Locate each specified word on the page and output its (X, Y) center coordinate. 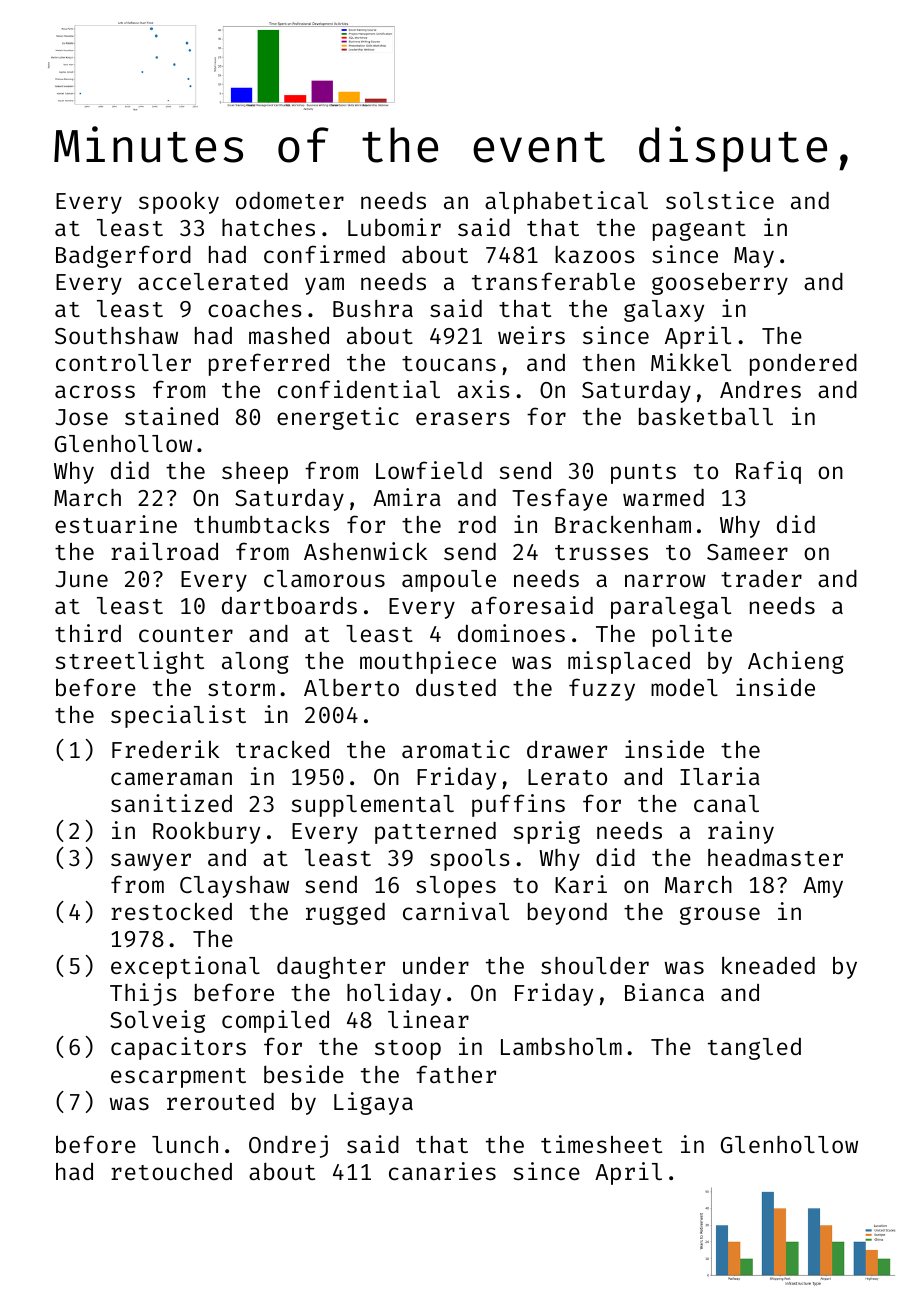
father (456, 1074)
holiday (394, 994)
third (88, 633)
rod (477, 524)
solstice (720, 200)
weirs (531, 335)
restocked (171, 911)
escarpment (178, 1078)
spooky (179, 203)
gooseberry (720, 283)
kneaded (768, 965)
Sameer (747, 552)
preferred (269, 364)
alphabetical (566, 202)
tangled (754, 1049)
